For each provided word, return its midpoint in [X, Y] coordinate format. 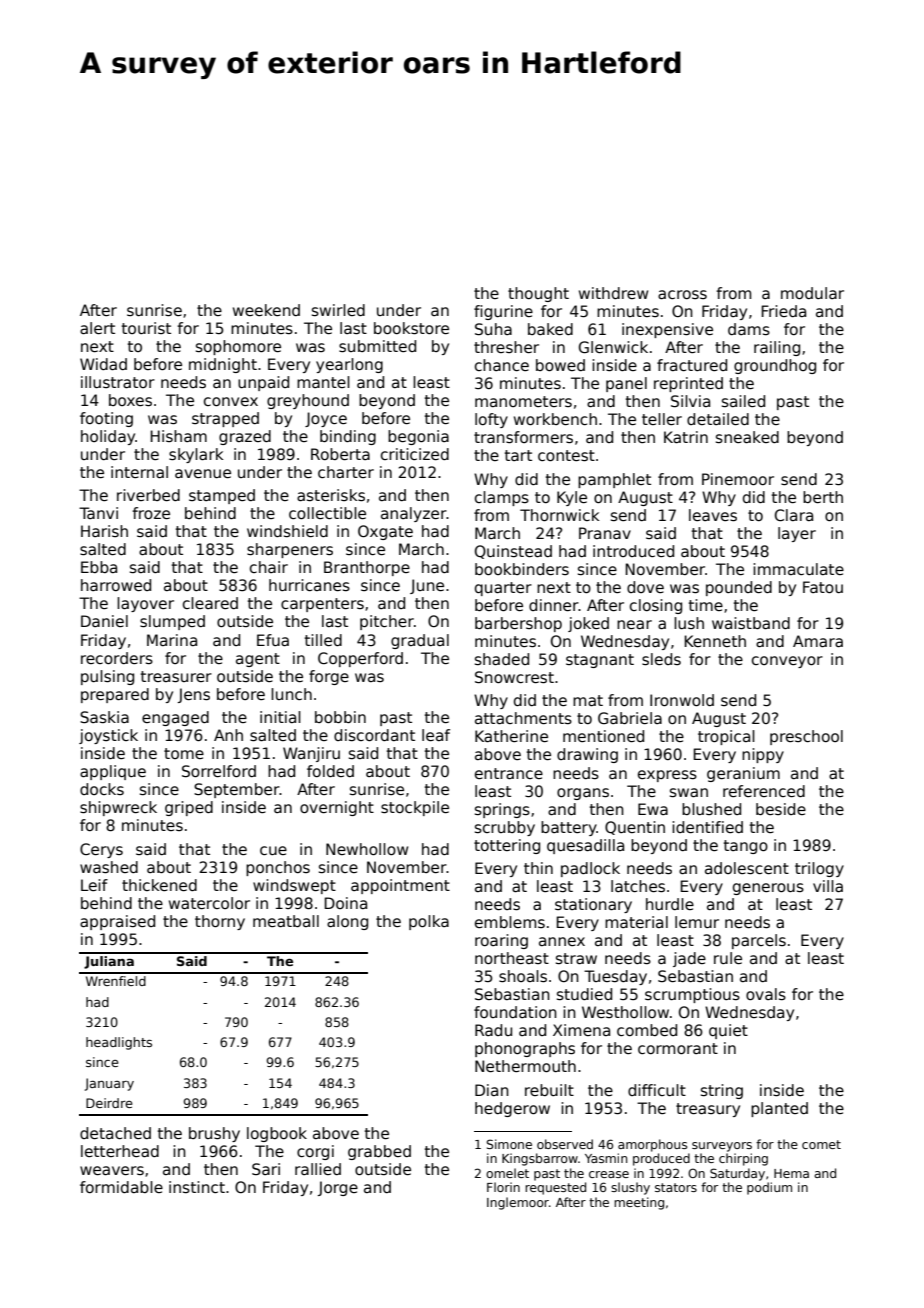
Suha [493, 329]
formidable [121, 1187]
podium [769, 1188]
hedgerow [512, 1109]
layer [797, 534]
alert [97, 328]
